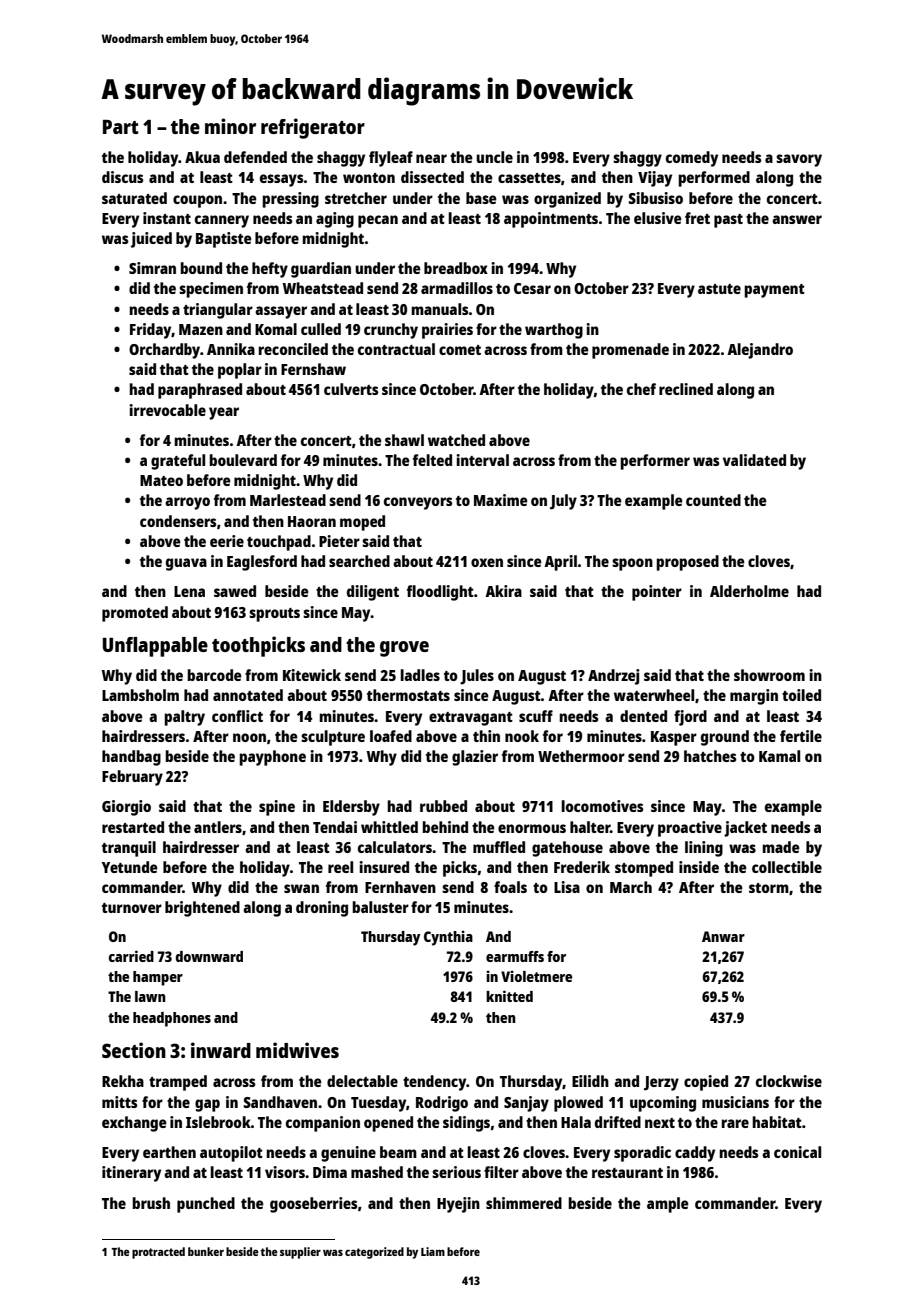 The image size is (924, 1314). What do you see at coordinates (695, 1154) in the screenshot?
I see `caddy` at bounding box center [695, 1154].
